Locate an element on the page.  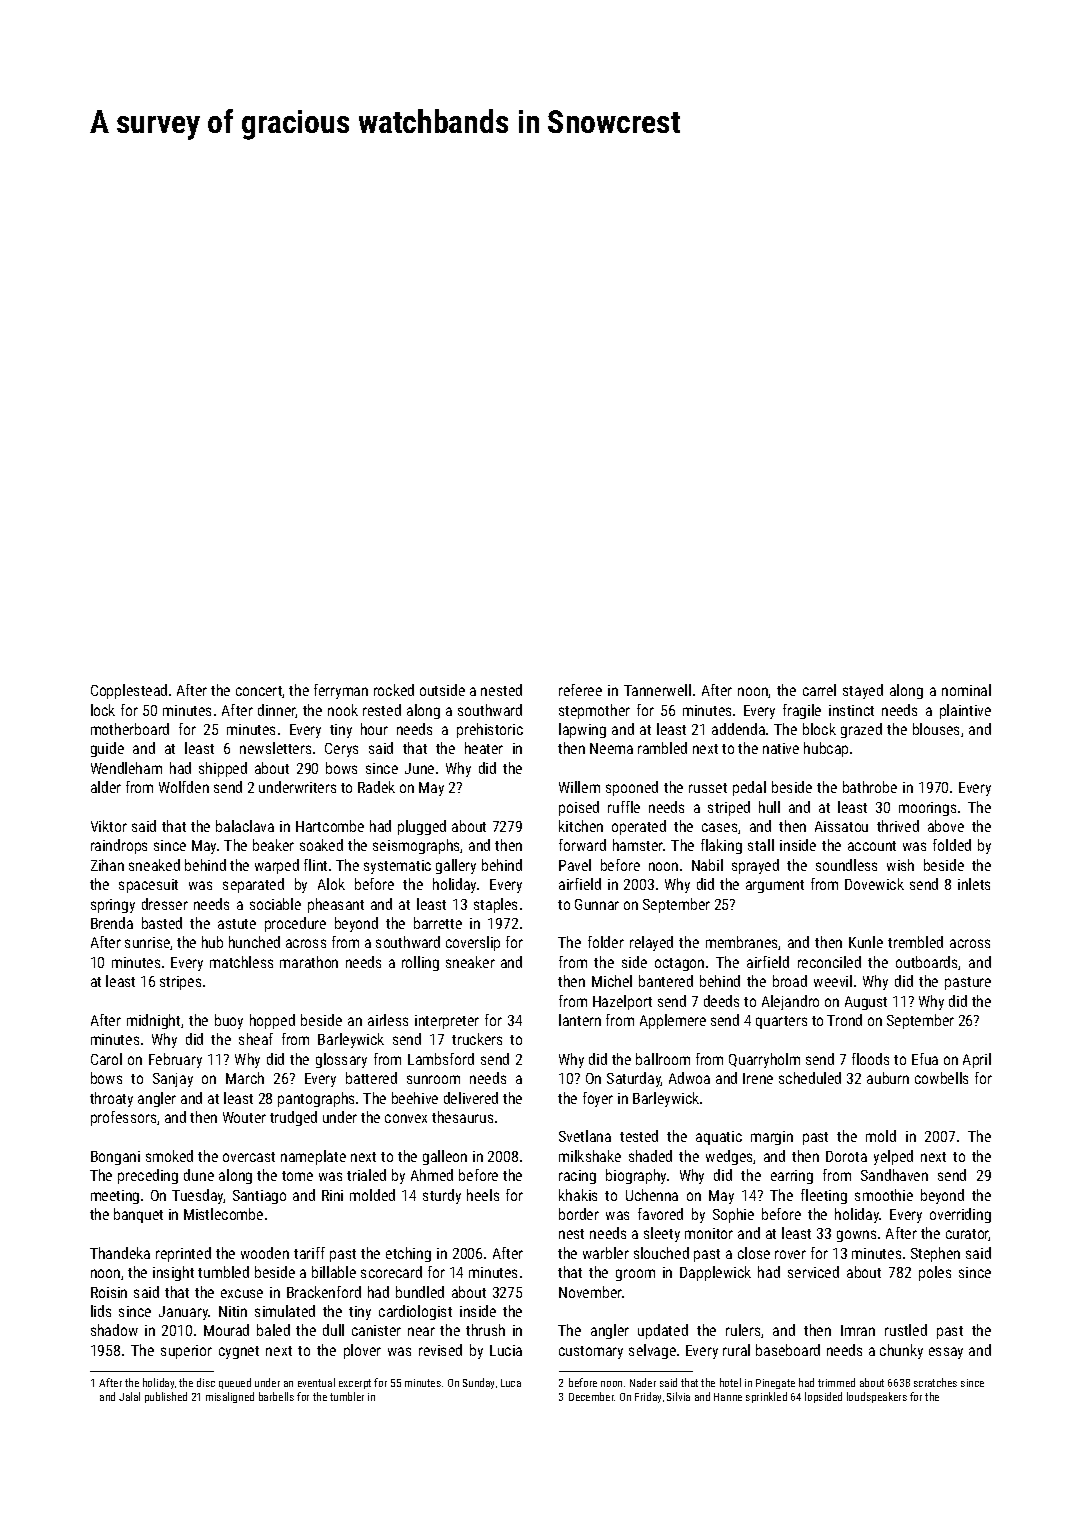
Brenda is located at coordinates (112, 923).
